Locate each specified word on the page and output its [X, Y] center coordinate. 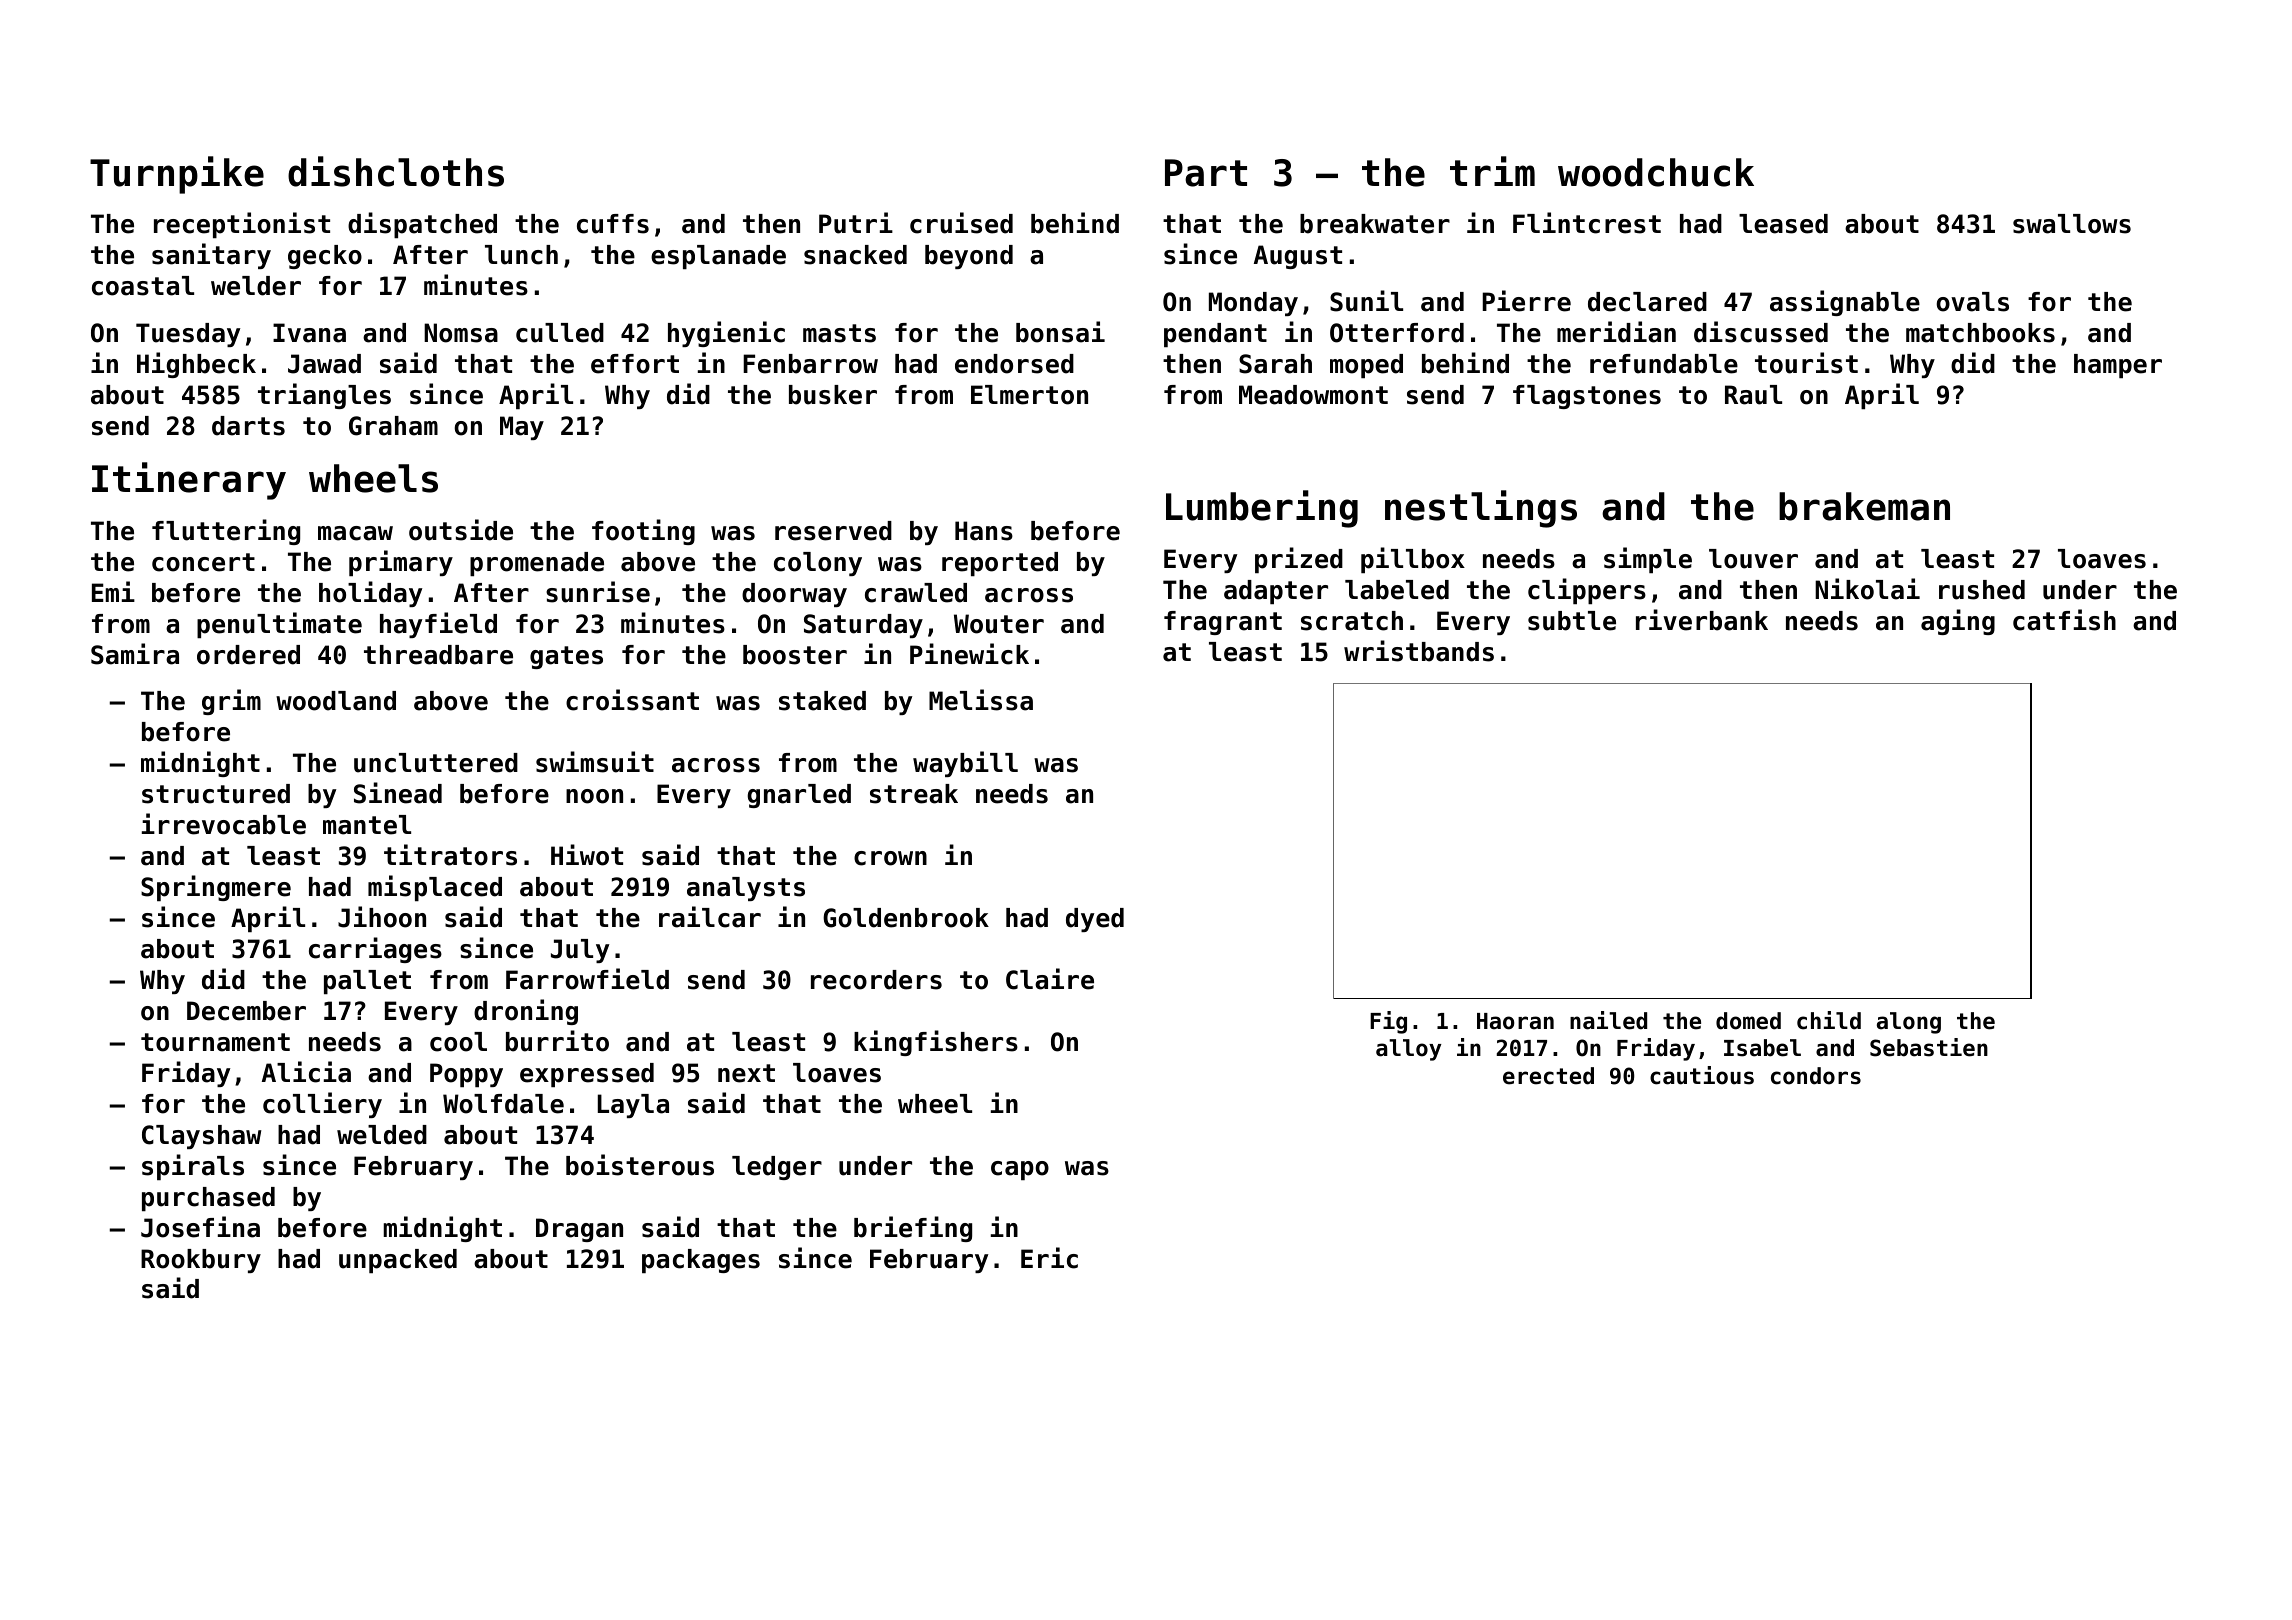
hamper [2118, 366]
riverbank [1702, 620]
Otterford [1397, 333]
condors [1816, 1076]
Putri [856, 223]
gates [566, 657]
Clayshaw [202, 1137]
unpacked [398, 1261]
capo [1020, 1170]
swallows [2072, 224]
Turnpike [177, 175]
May [522, 428]
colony [818, 564]
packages [701, 1261]
